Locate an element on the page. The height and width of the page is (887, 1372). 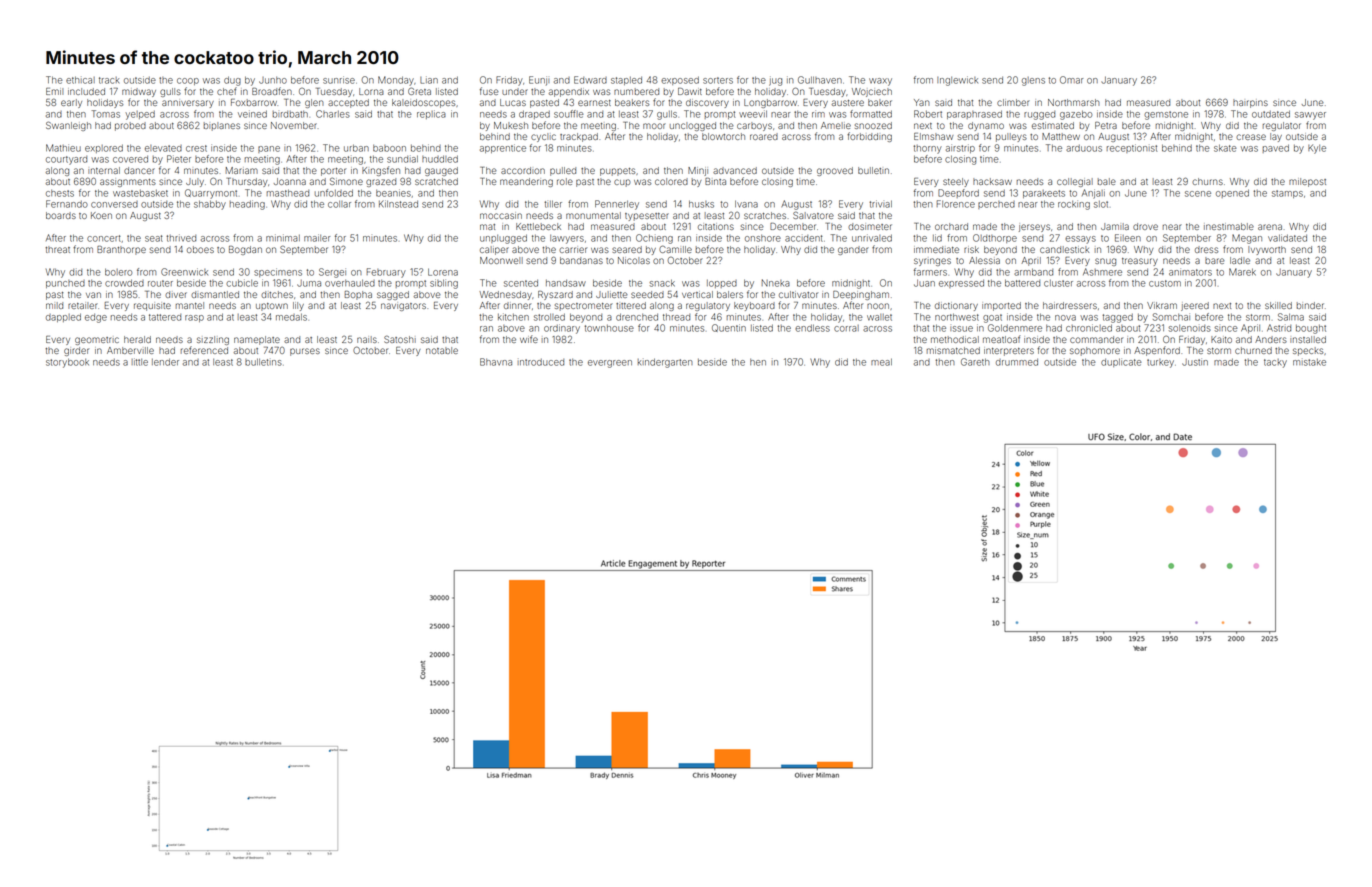
tattered is located at coordinates (165, 317).
